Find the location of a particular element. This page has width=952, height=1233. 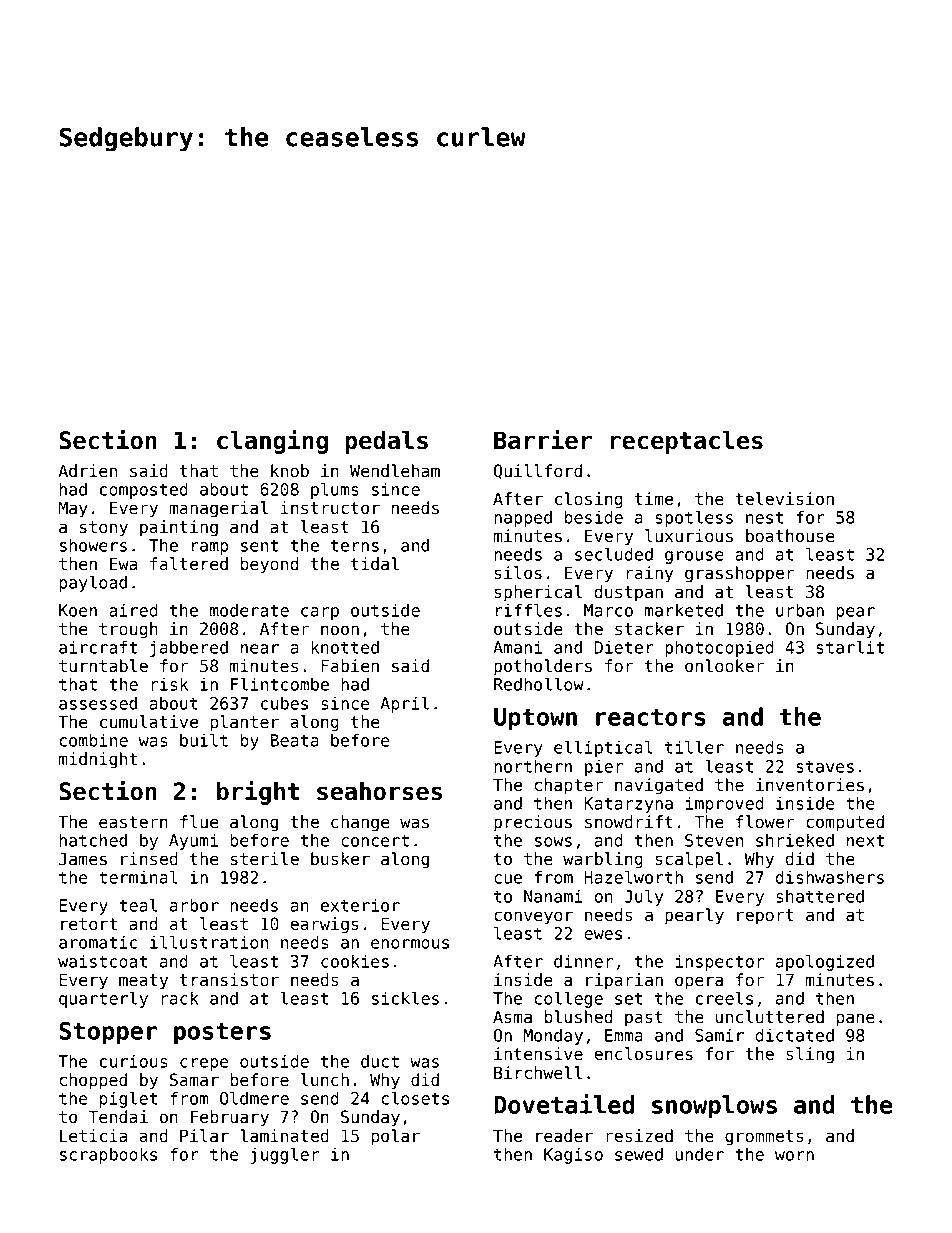

clanging is located at coordinates (272, 441).
